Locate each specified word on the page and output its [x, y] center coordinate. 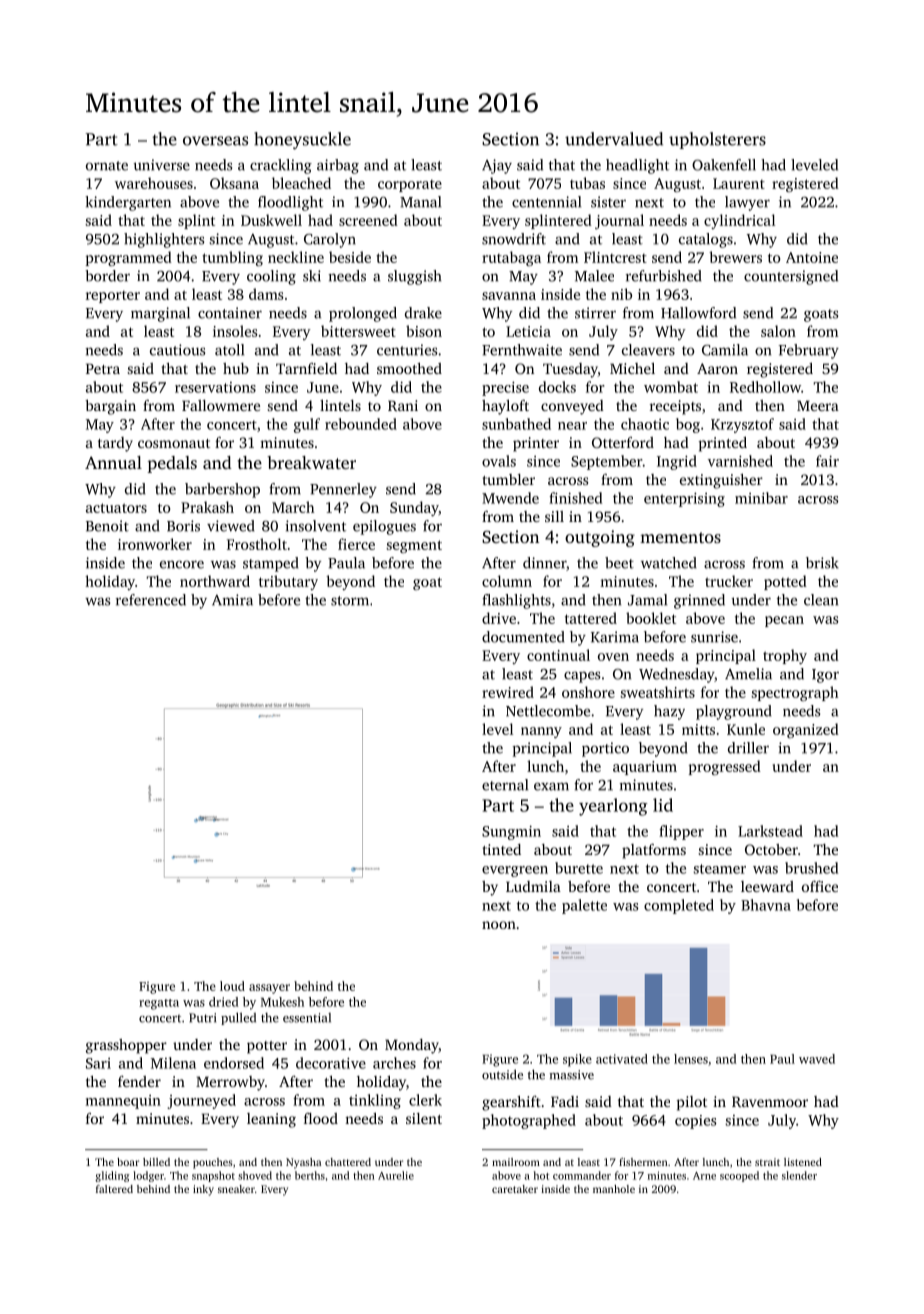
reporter [113, 297]
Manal [420, 202]
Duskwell [271, 220]
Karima [615, 637]
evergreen [515, 871]
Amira [232, 600]
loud [232, 986]
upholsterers [717, 140]
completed [679, 906]
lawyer [747, 203]
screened [368, 220]
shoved [255, 1175]
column [507, 581]
